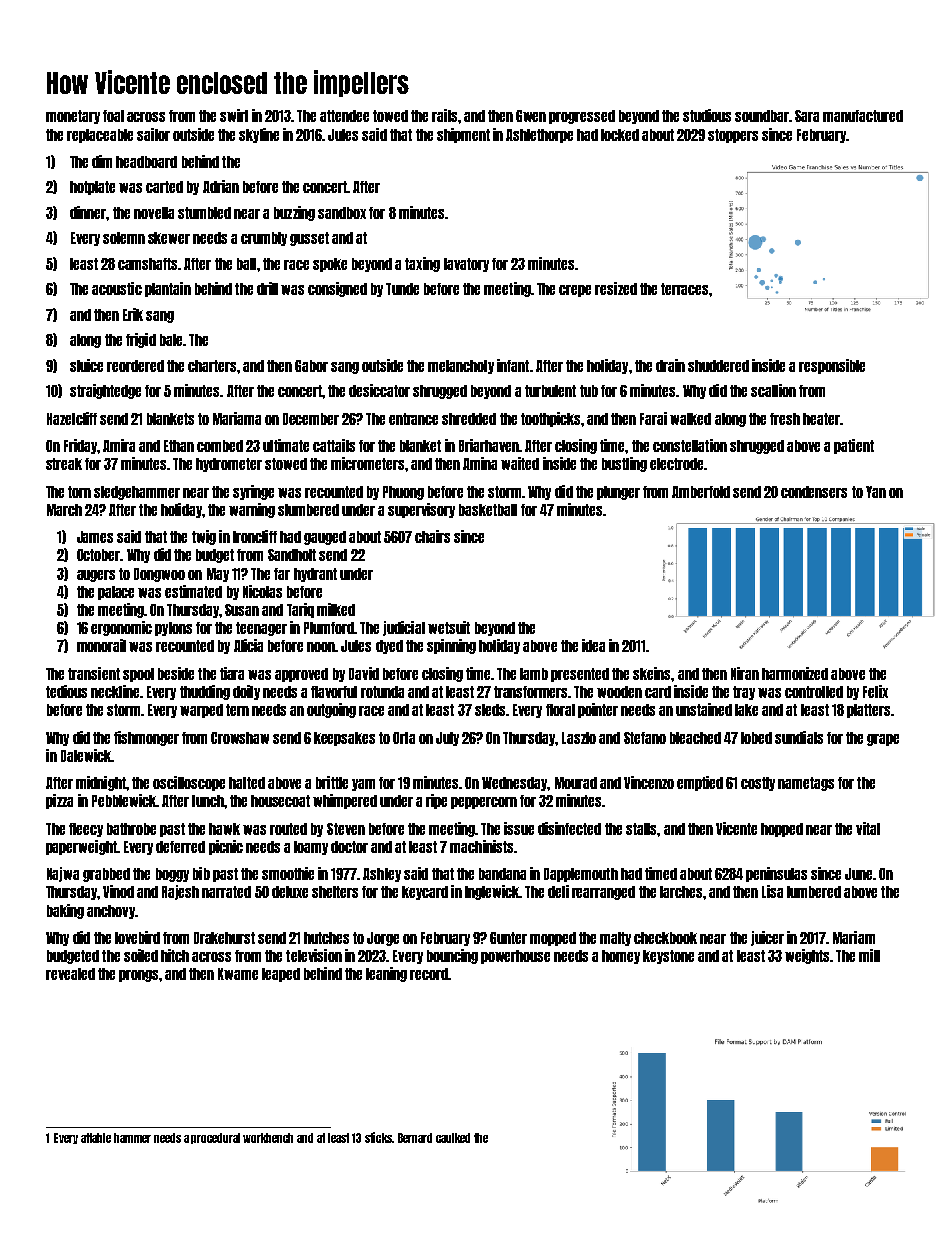 The width and height of the screenshot is (952, 1233). I want to click on revealed, so click(70, 974).
